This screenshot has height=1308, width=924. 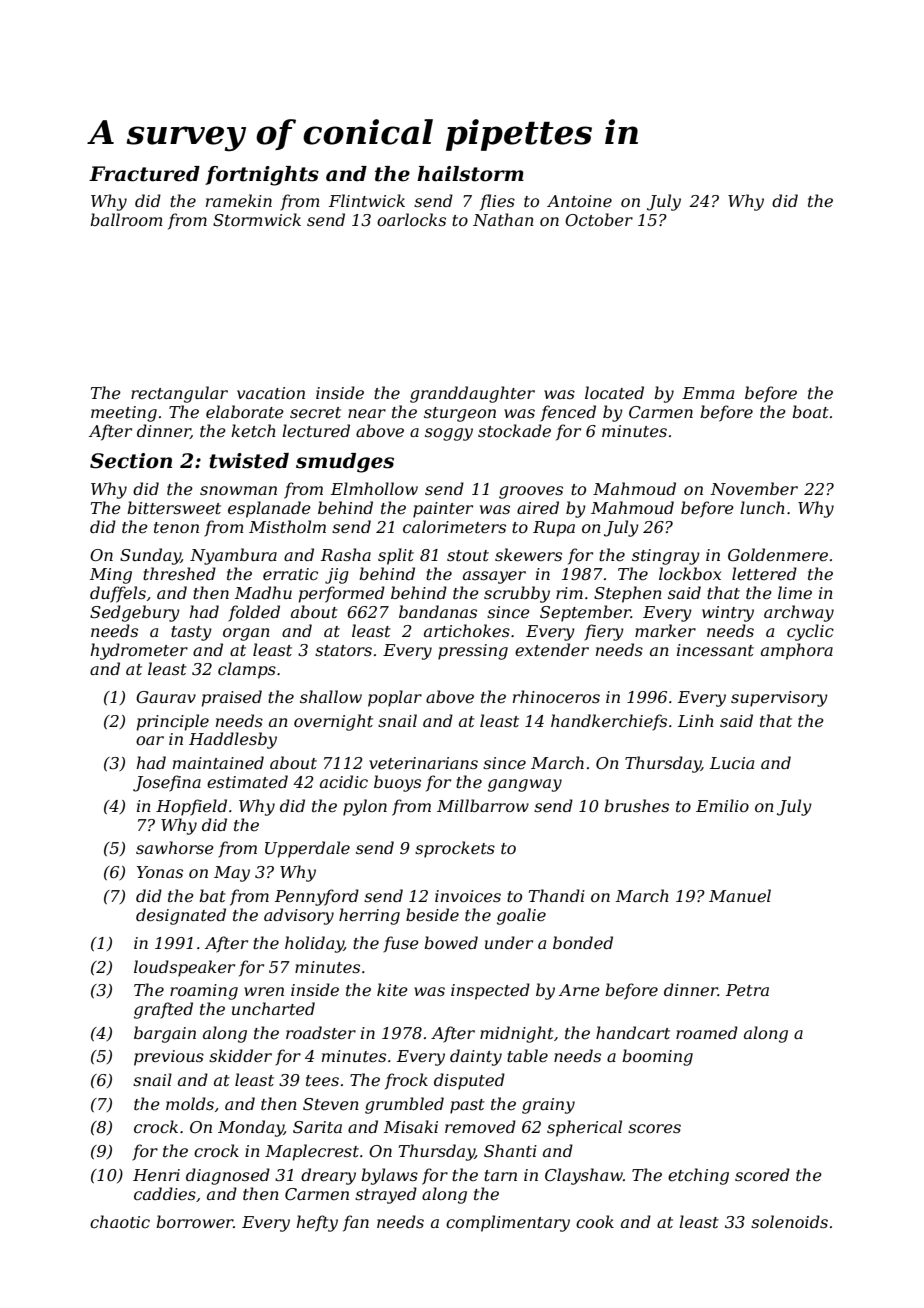 What do you see at coordinates (411, 219) in the screenshot?
I see `oarlocks` at bounding box center [411, 219].
